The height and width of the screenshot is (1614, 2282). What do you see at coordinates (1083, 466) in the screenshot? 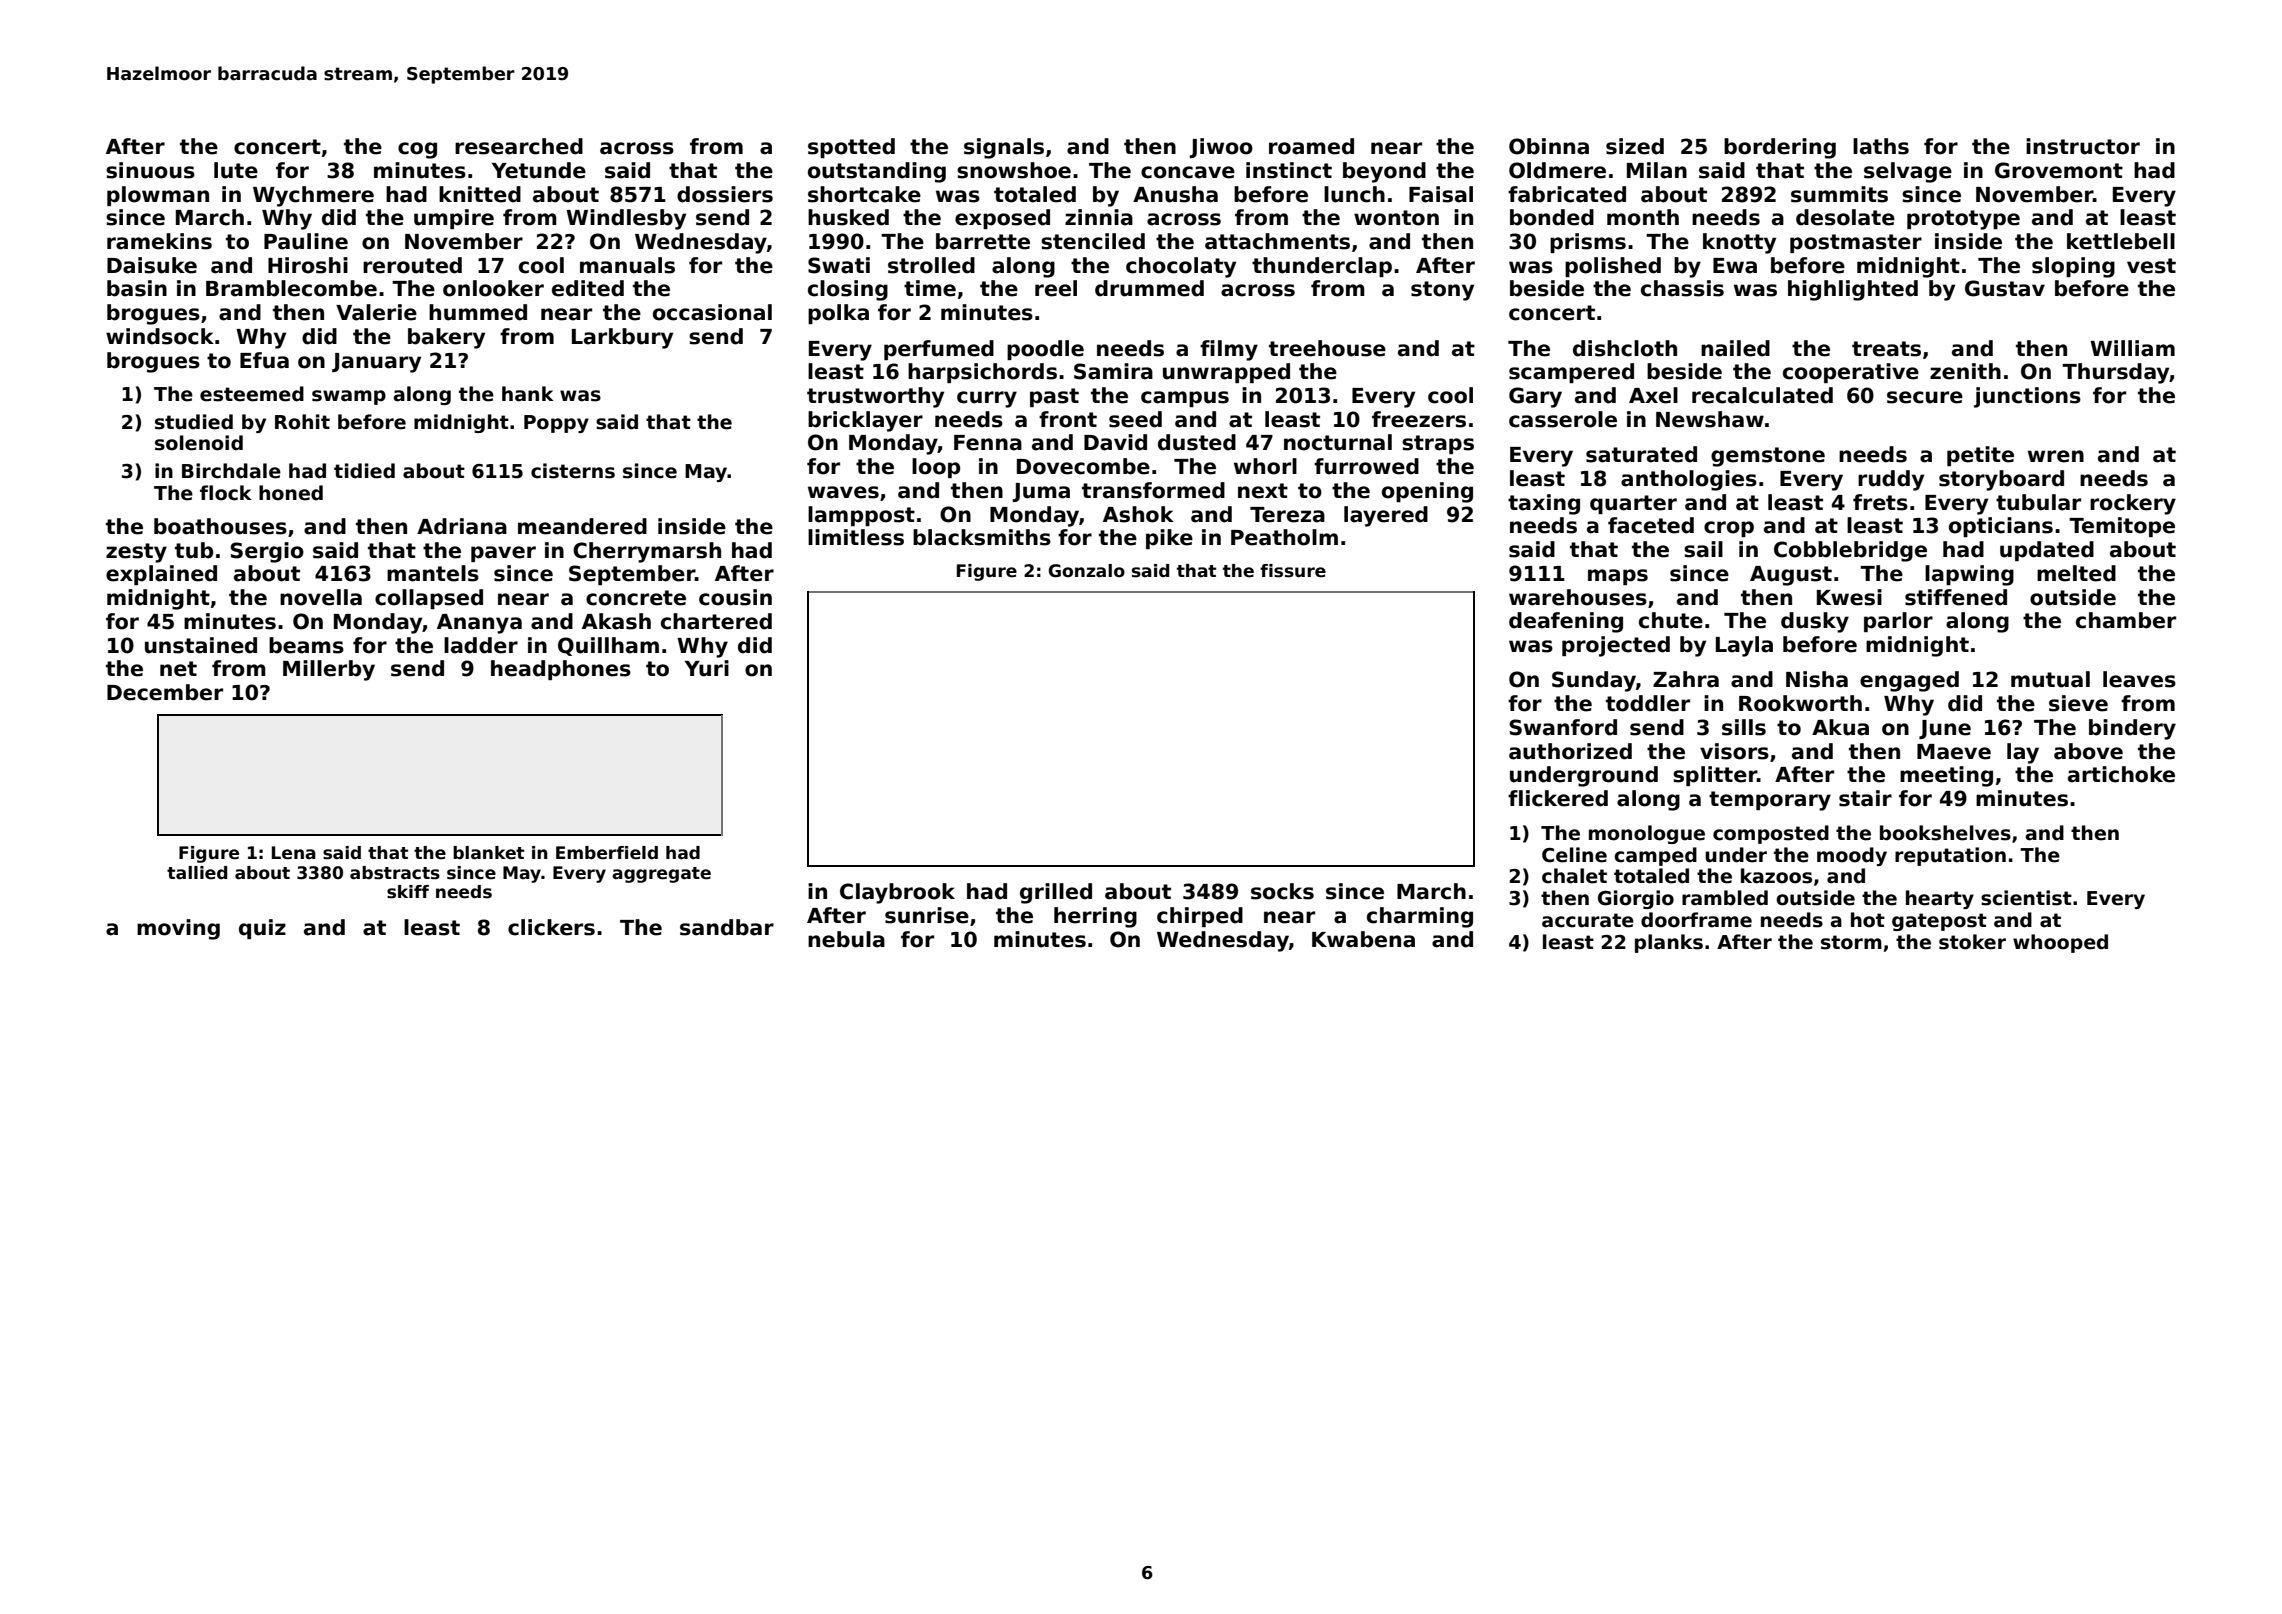
I see `Dovecombe` at bounding box center [1083, 466].
